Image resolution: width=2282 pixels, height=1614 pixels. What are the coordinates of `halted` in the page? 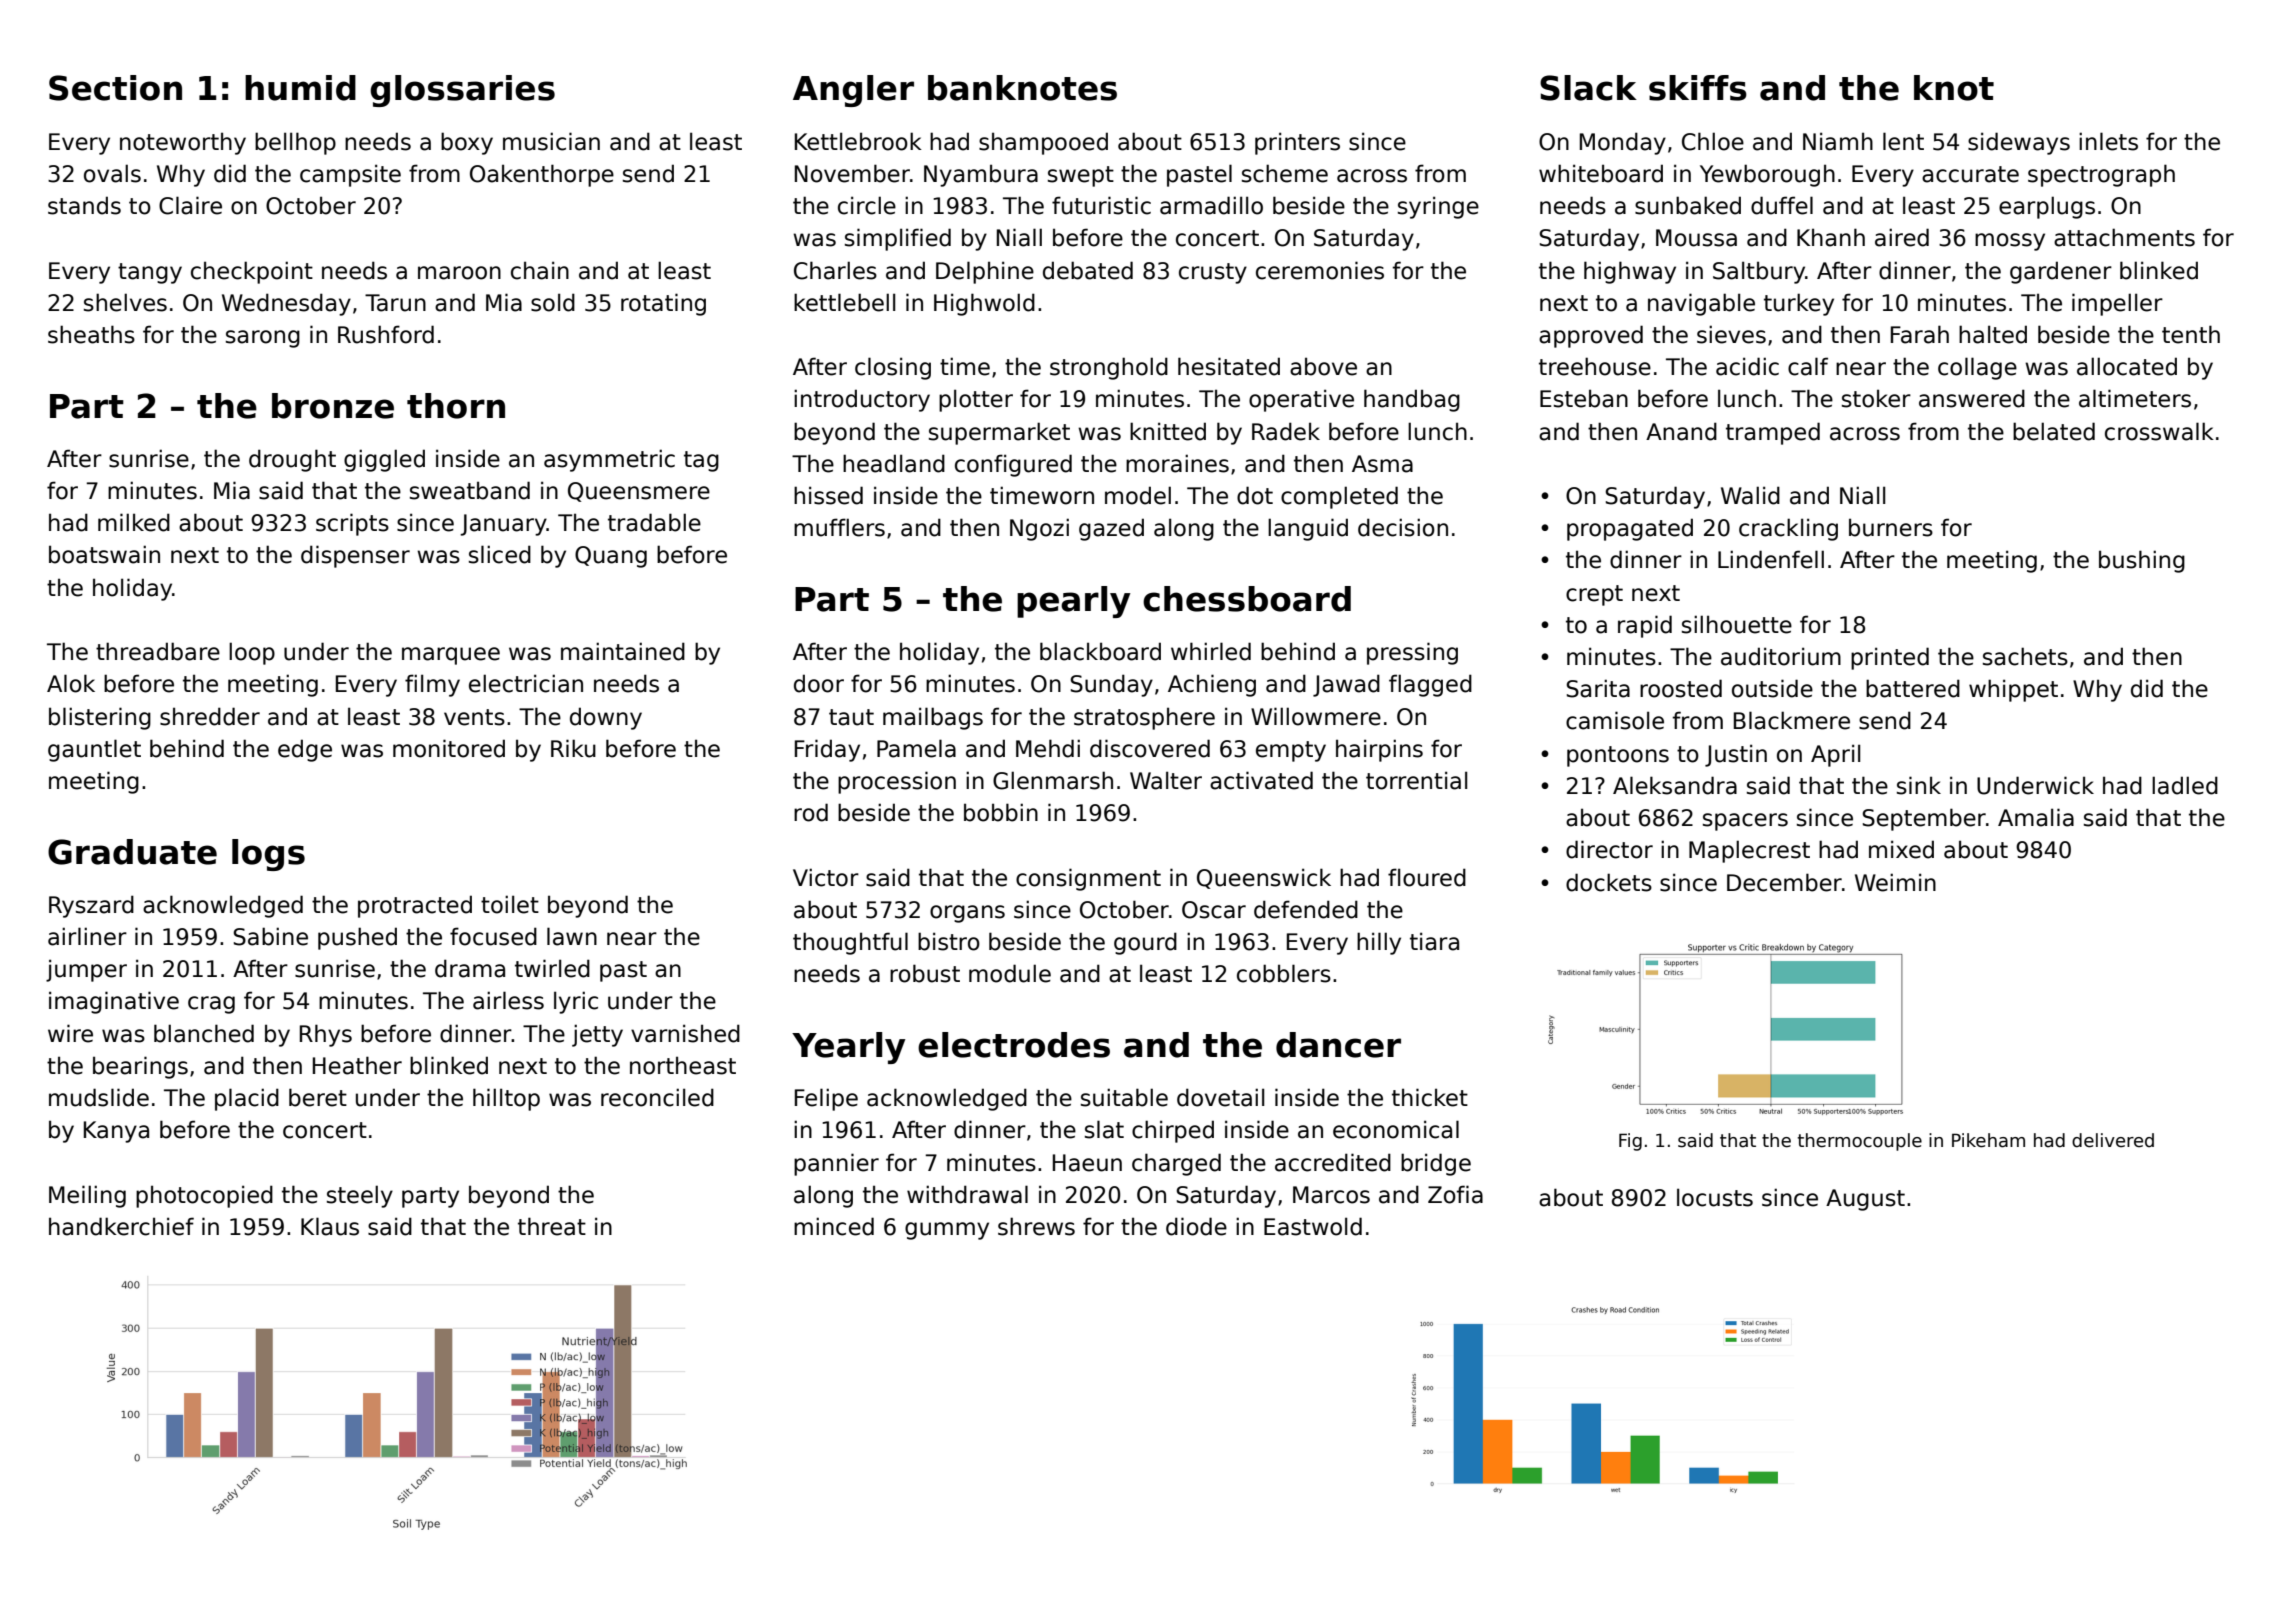 It's located at (1993, 334).
